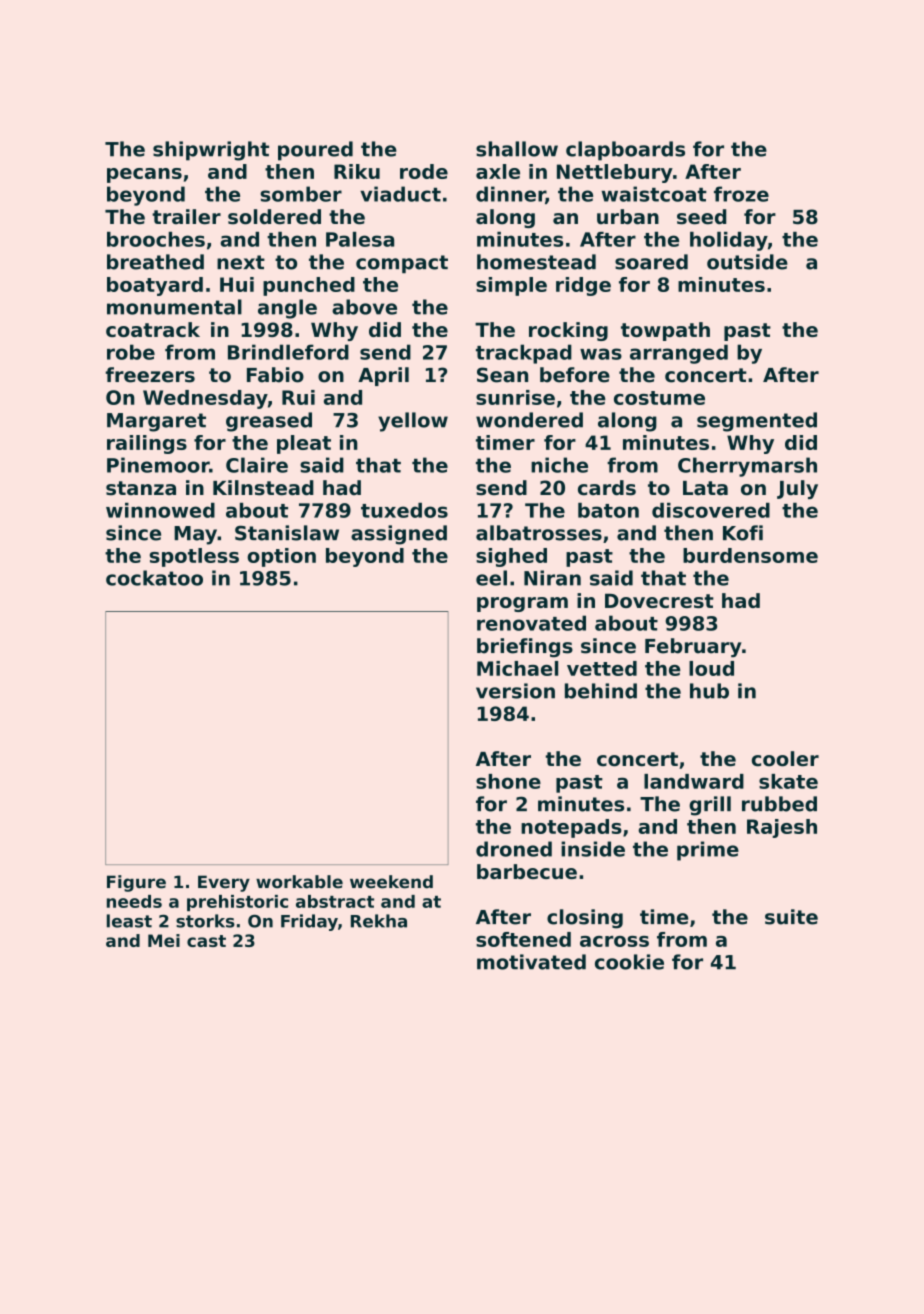 Image resolution: width=924 pixels, height=1314 pixels. I want to click on droned, so click(514, 849).
